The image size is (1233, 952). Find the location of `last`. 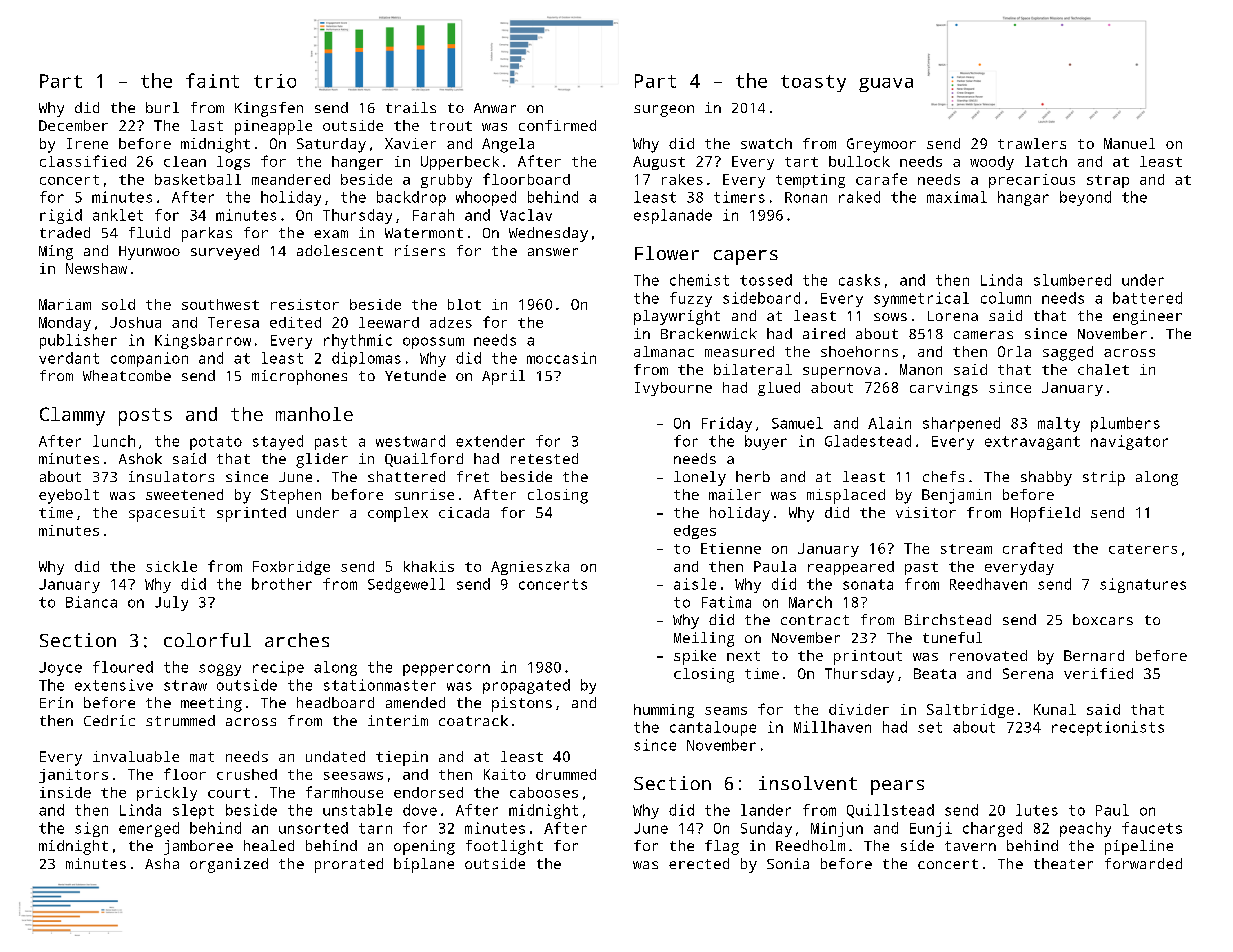

last is located at coordinates (207, 125).
